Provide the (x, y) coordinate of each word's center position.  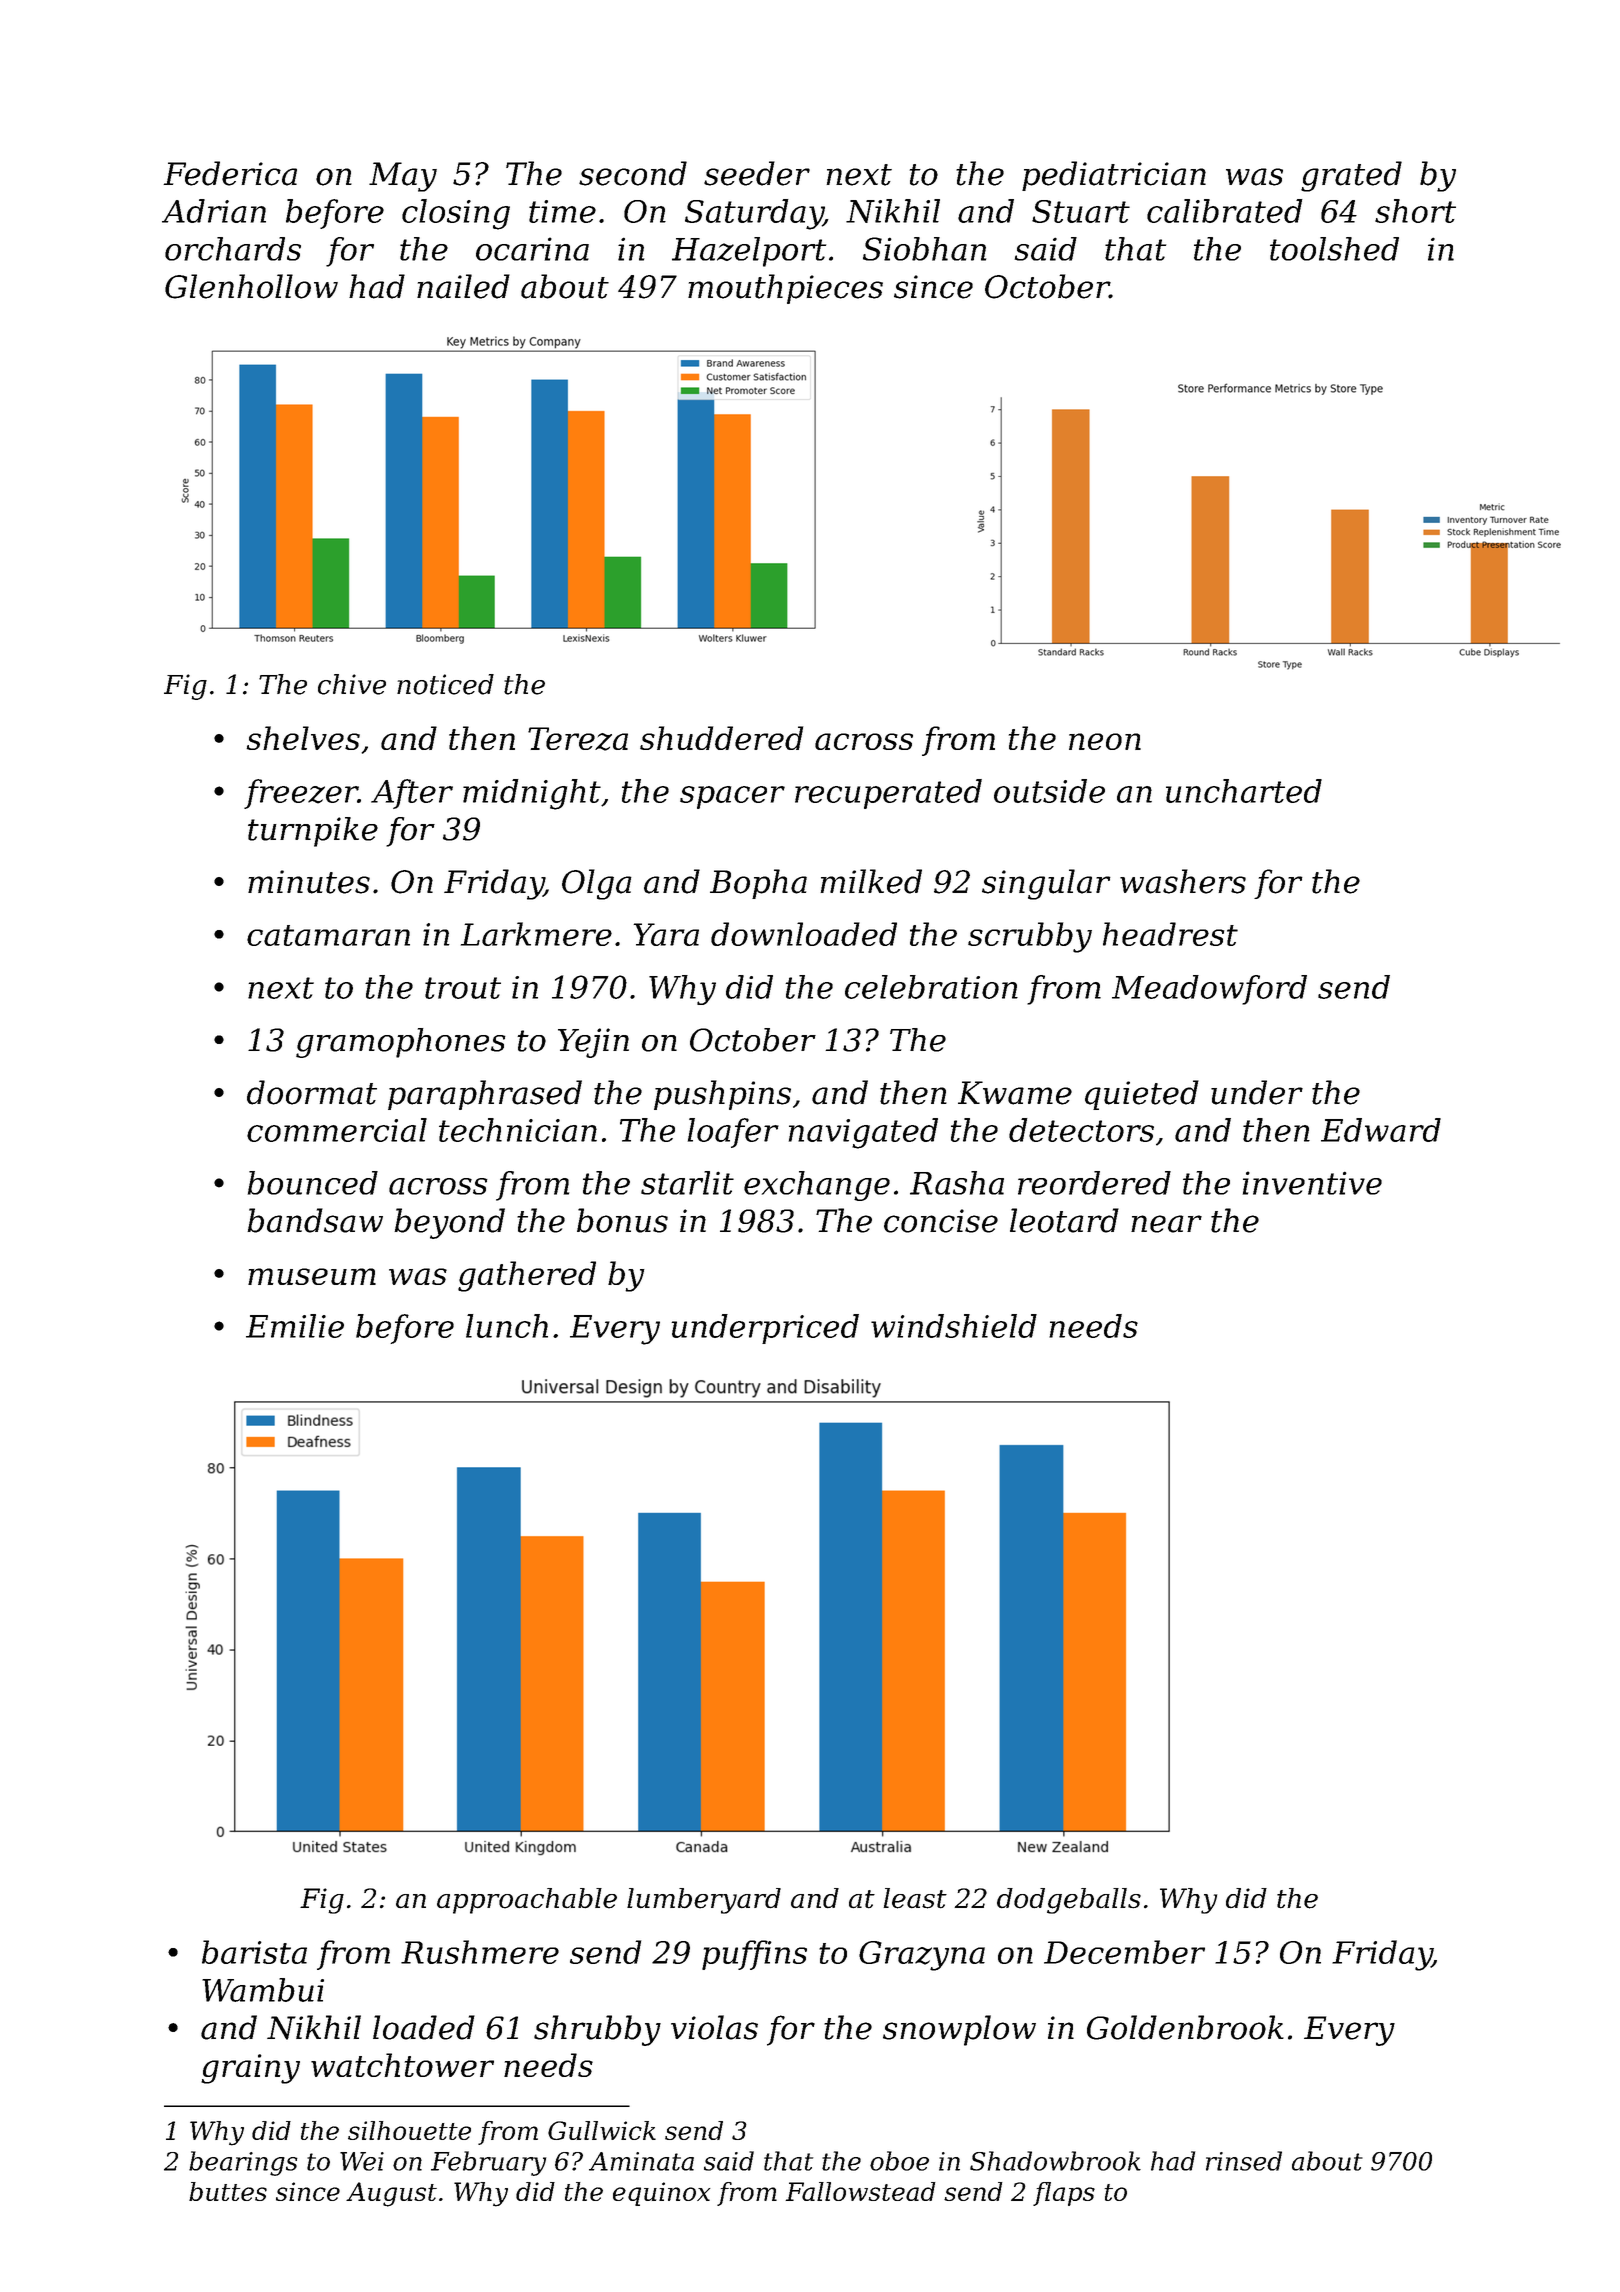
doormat (312, 1092)
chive (352, 684)
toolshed (1334, 249)
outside (1049, 791)
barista (254, 1952)
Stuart (1081, 211)
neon (1105, 741)
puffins (754, 1955)
